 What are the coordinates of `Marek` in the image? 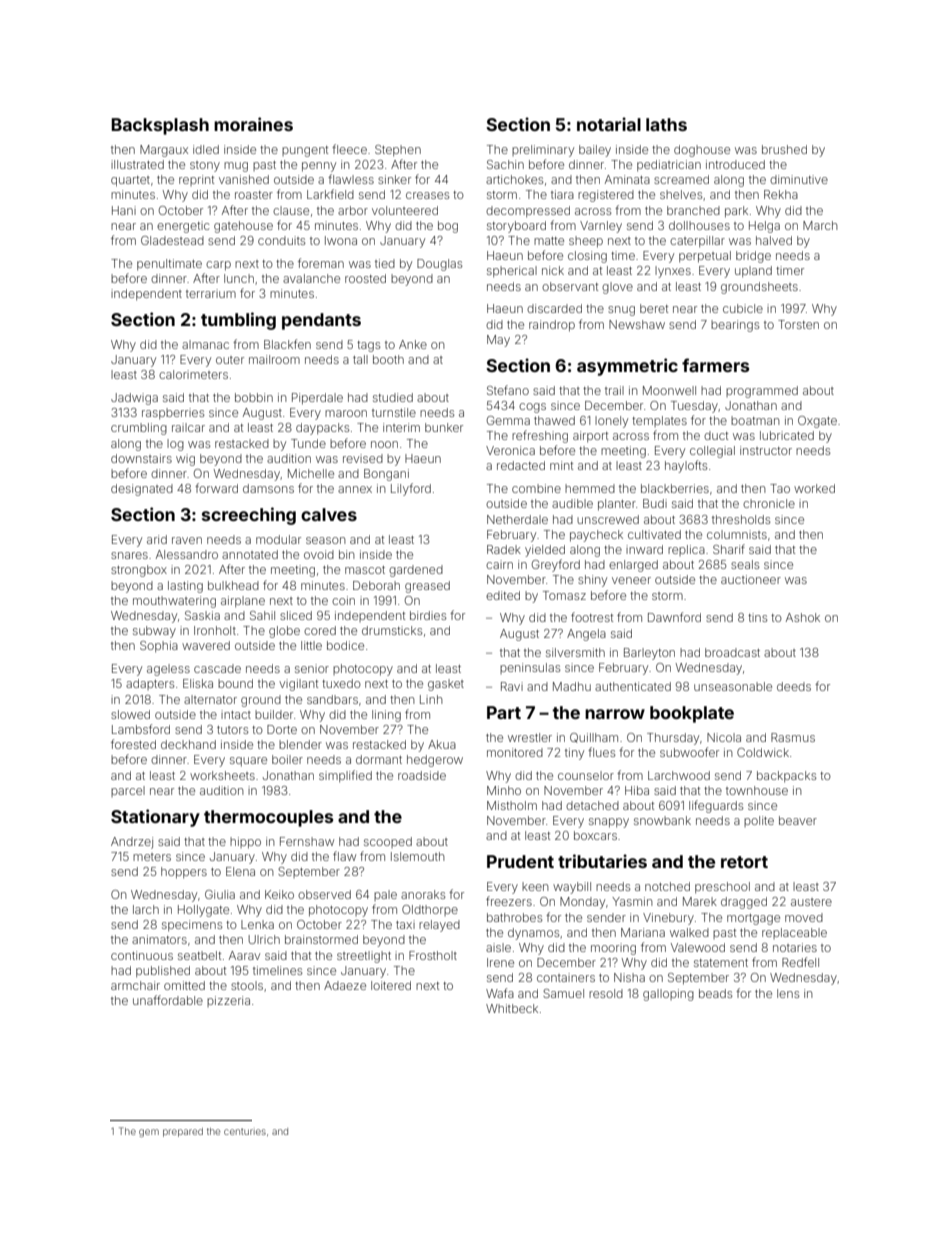 It's located at (700, 901).
